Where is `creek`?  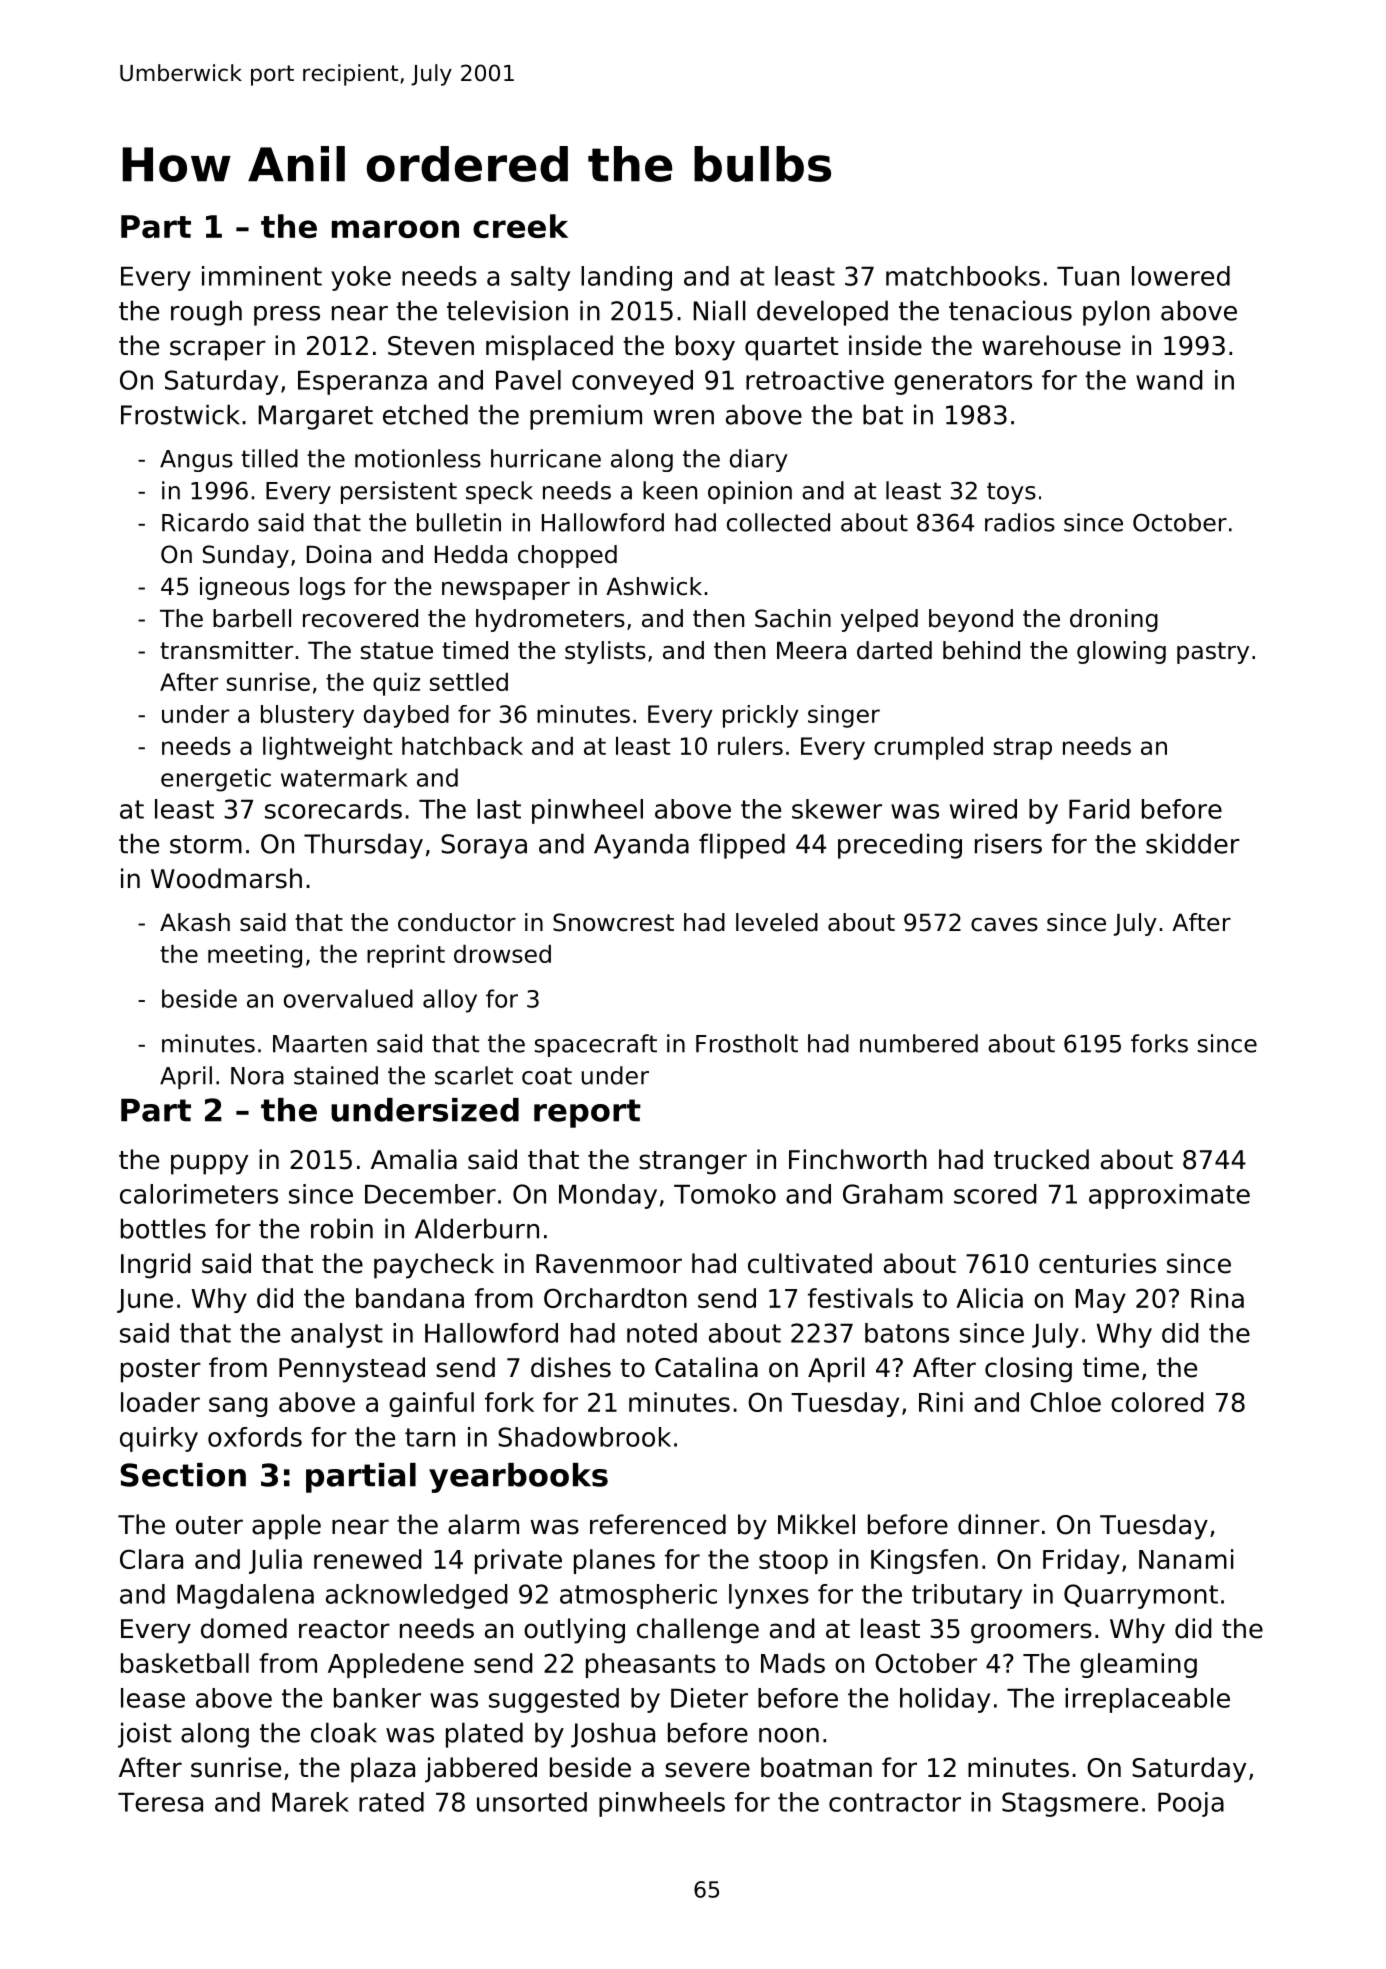
creek is located at coordinates (520, 226).
